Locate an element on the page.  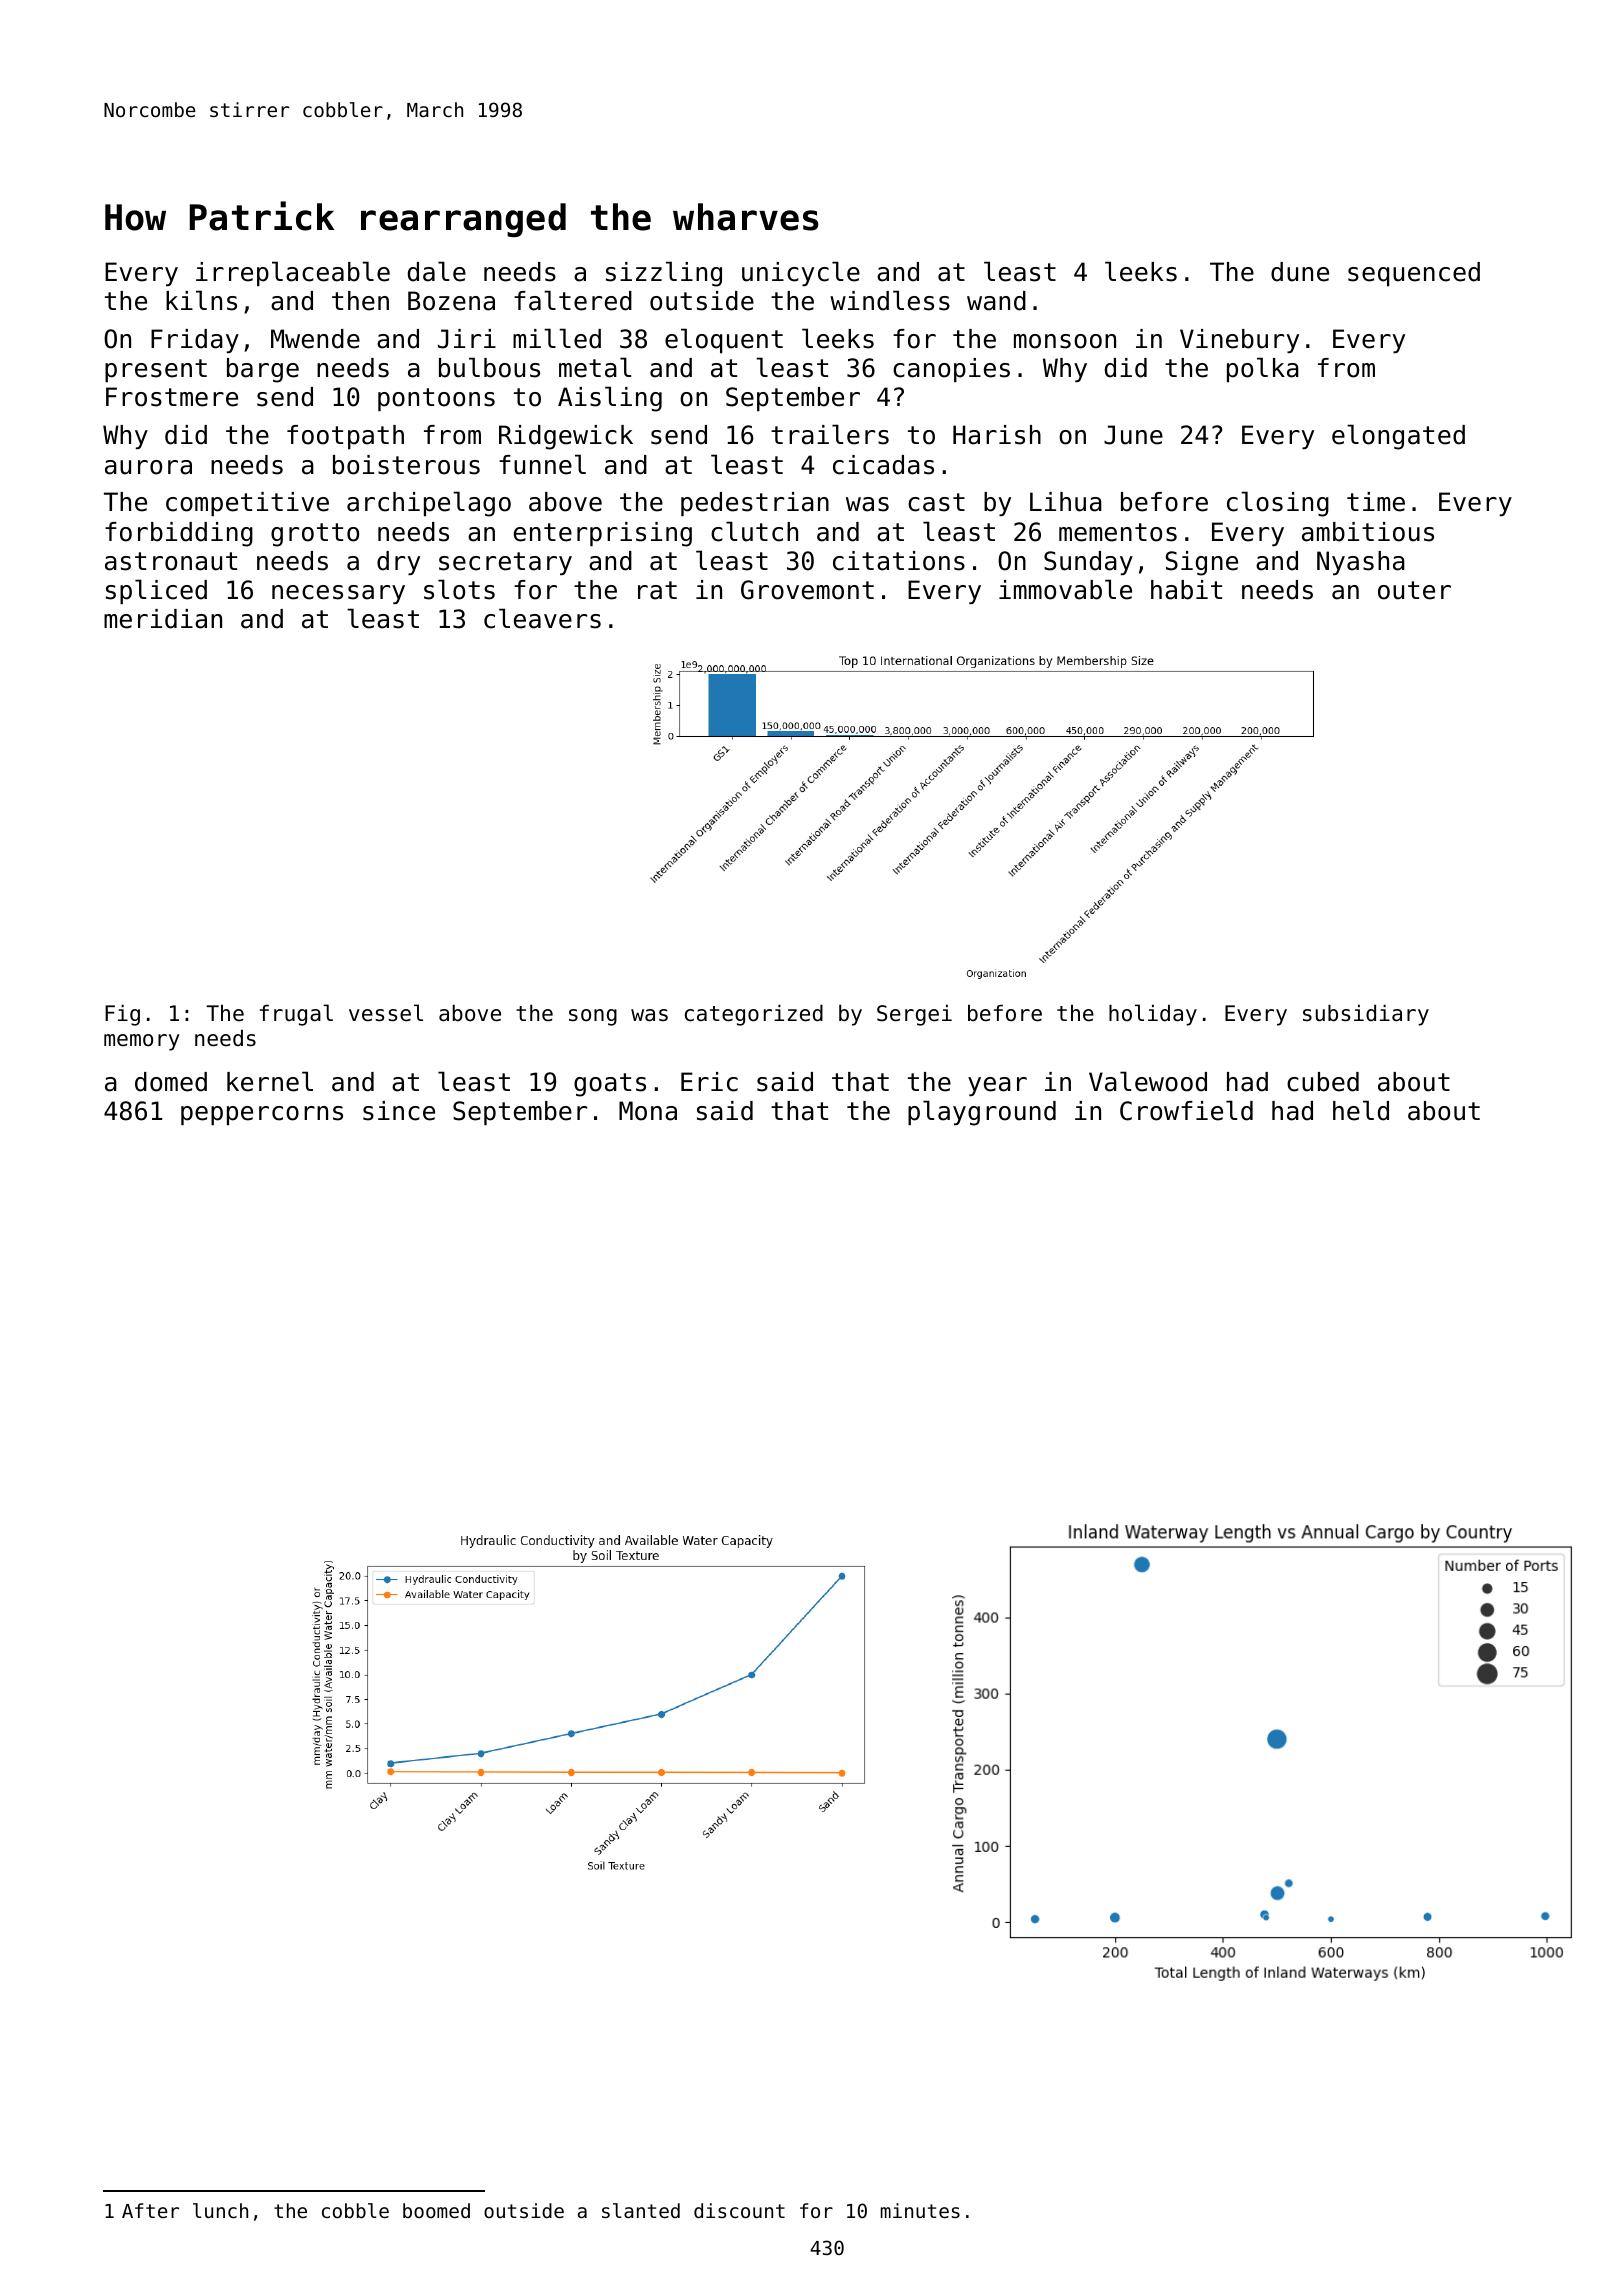
slots is located at coordinates (459, 589).
